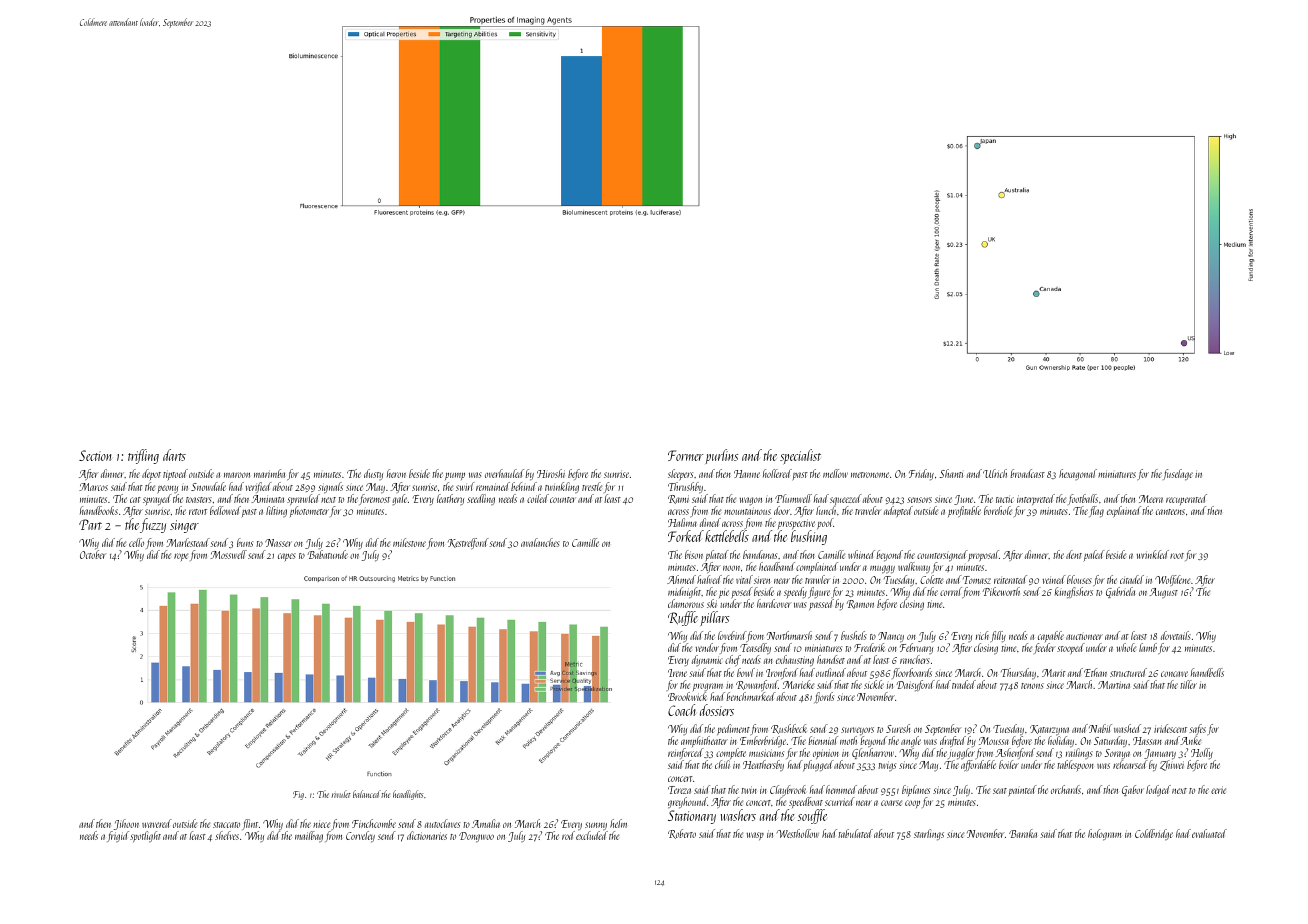 This screenshot has height=924, width=1308. I want to click on capes, so click(287, 557).
